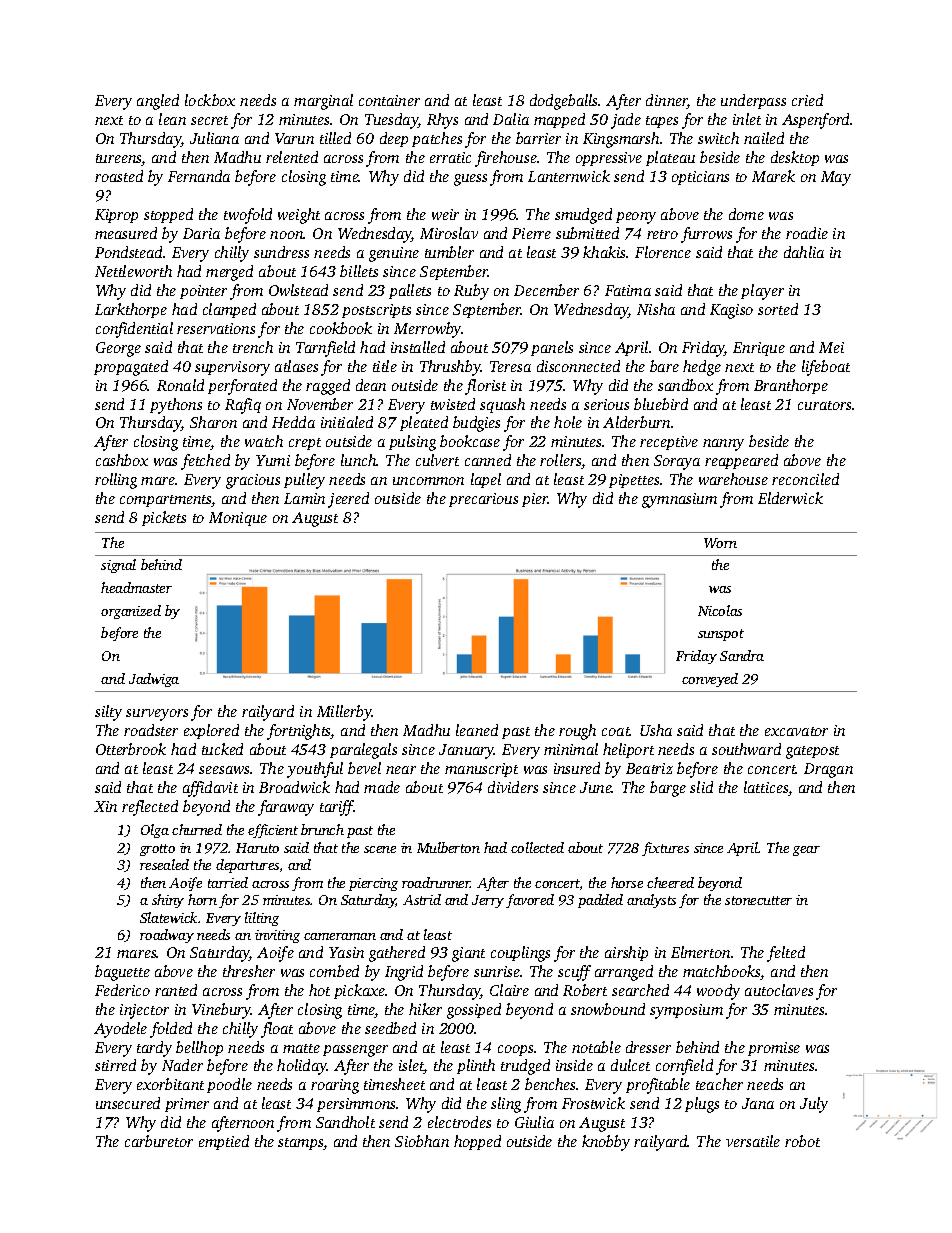  I want to click on Millerby, so click(344, 713).
